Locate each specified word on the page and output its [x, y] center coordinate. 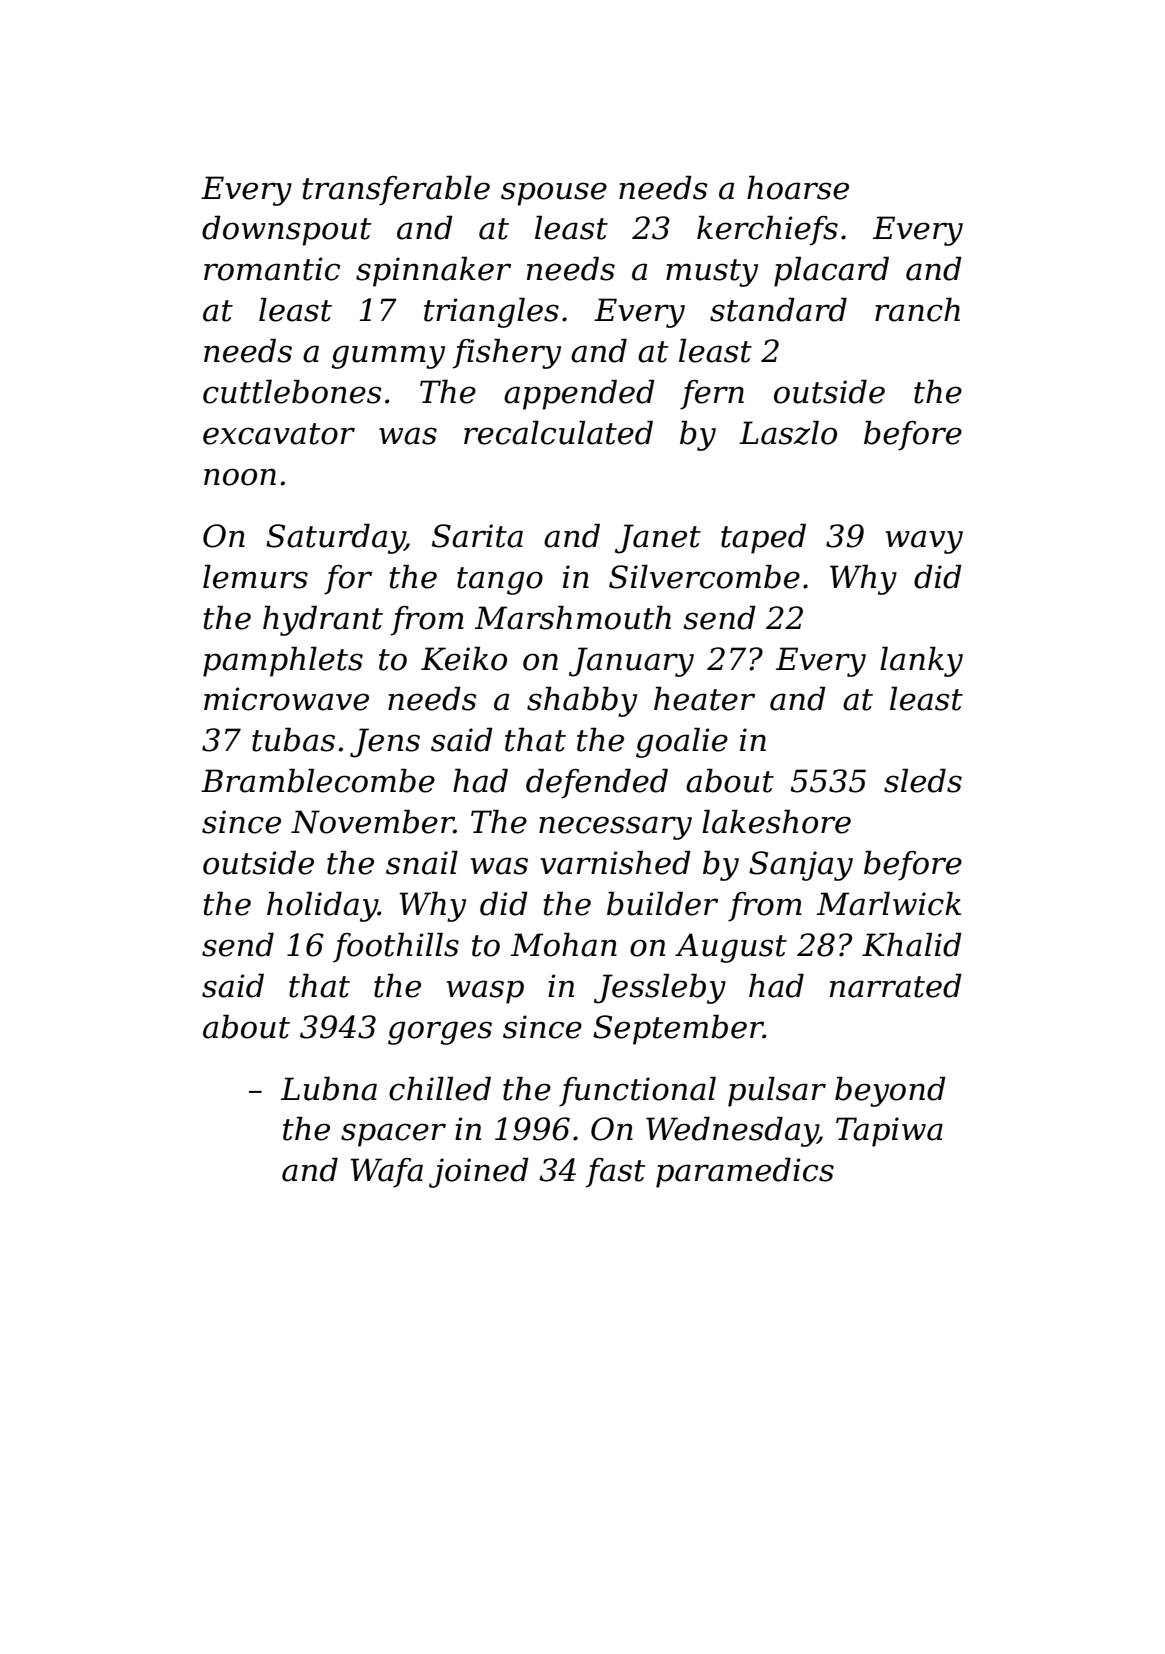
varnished [615, 862]
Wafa [386, 1173]
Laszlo [788, 432]
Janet [658, 539]
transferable [396, 190]
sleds [923, 780]
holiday [322, 906]
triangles [491, 312]
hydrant [323, 620]
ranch [917, 309]
